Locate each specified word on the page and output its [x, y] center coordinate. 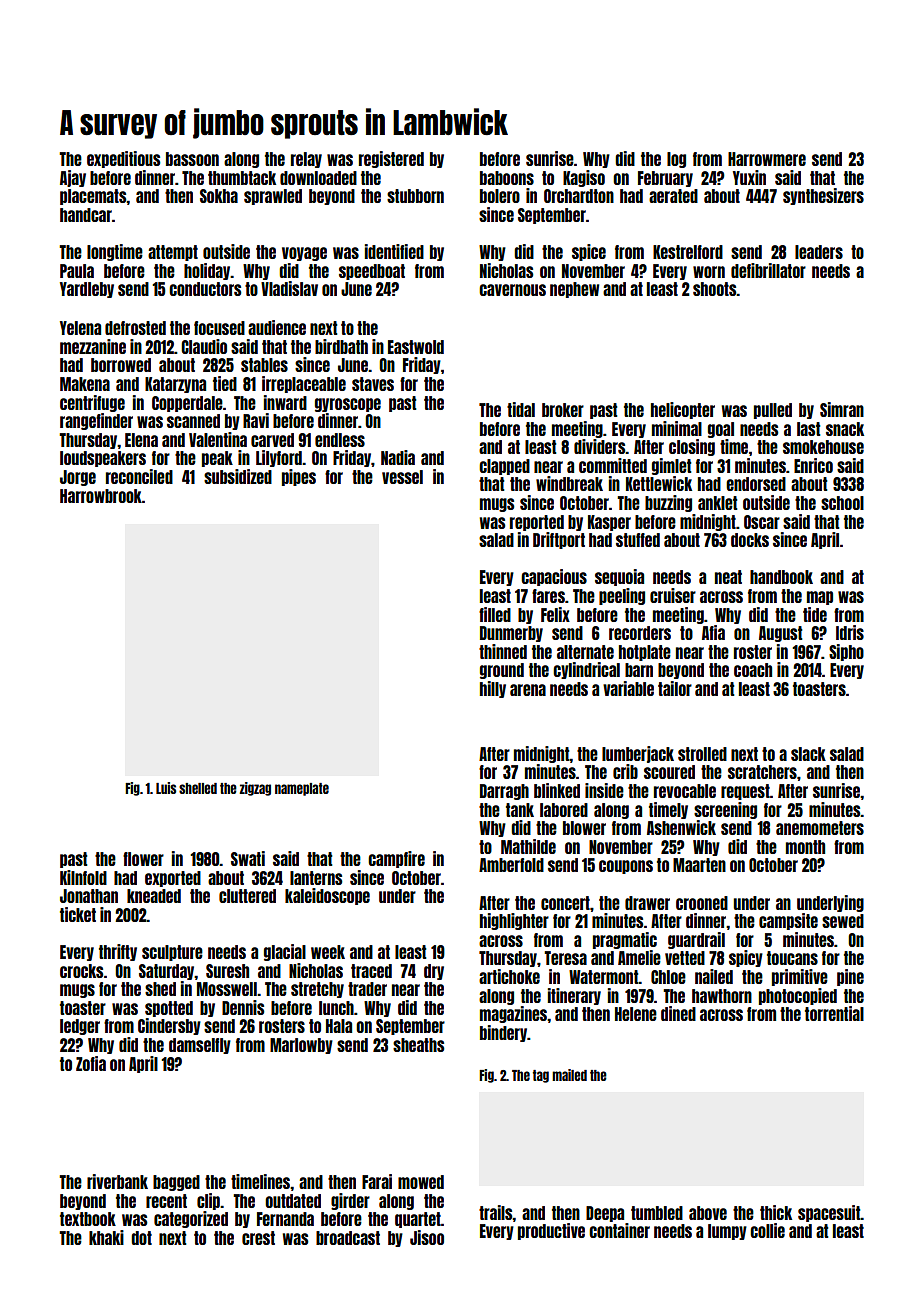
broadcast [348, 1238]
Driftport [559, 540]
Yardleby [87, 290]
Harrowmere [767, 159]
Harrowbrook [101, 496]
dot [141, 1238]
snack [845, 429]
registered [391, 159]
